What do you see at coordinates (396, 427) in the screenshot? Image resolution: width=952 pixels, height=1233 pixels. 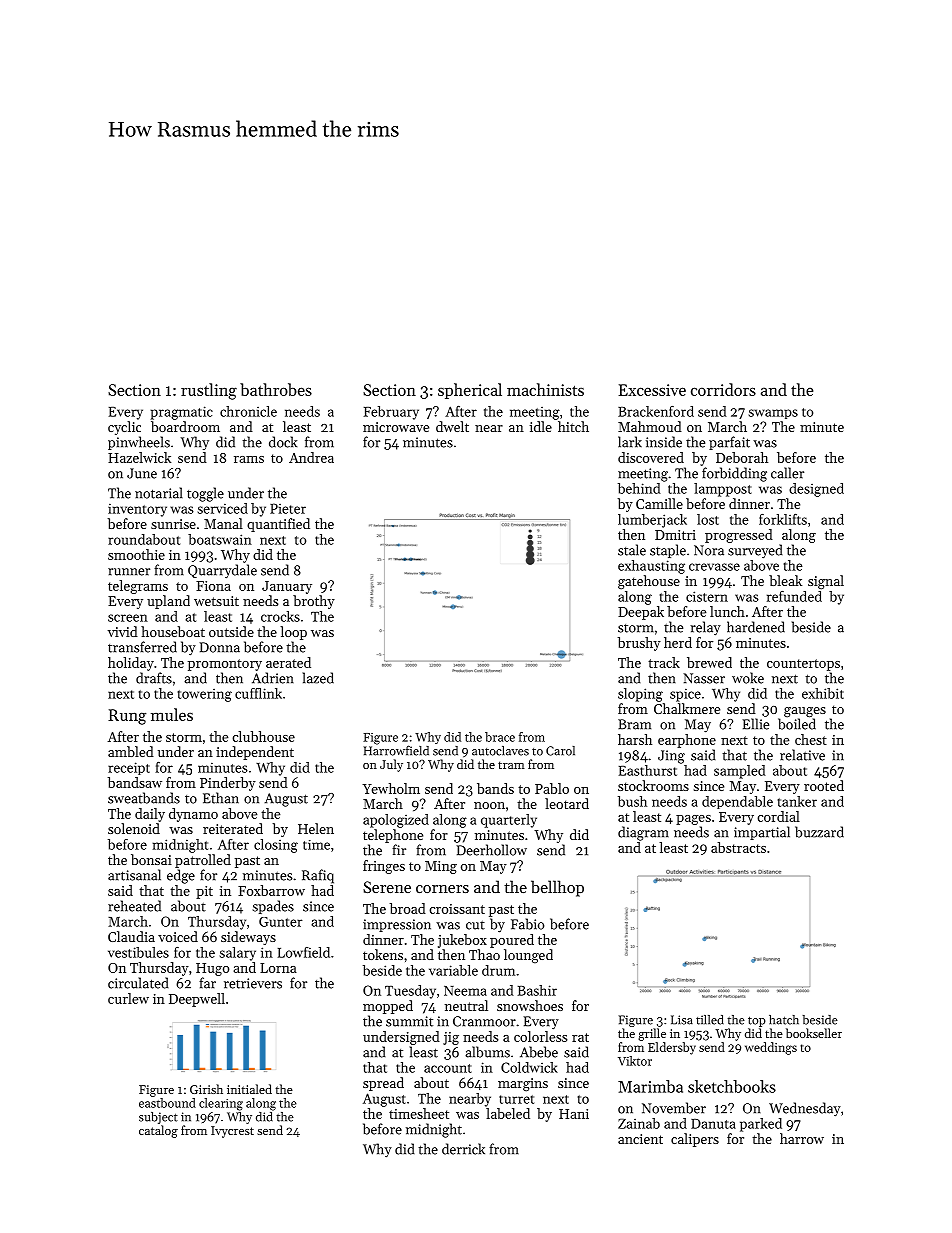 I see `microwave` at bounding box center [396, 427].
